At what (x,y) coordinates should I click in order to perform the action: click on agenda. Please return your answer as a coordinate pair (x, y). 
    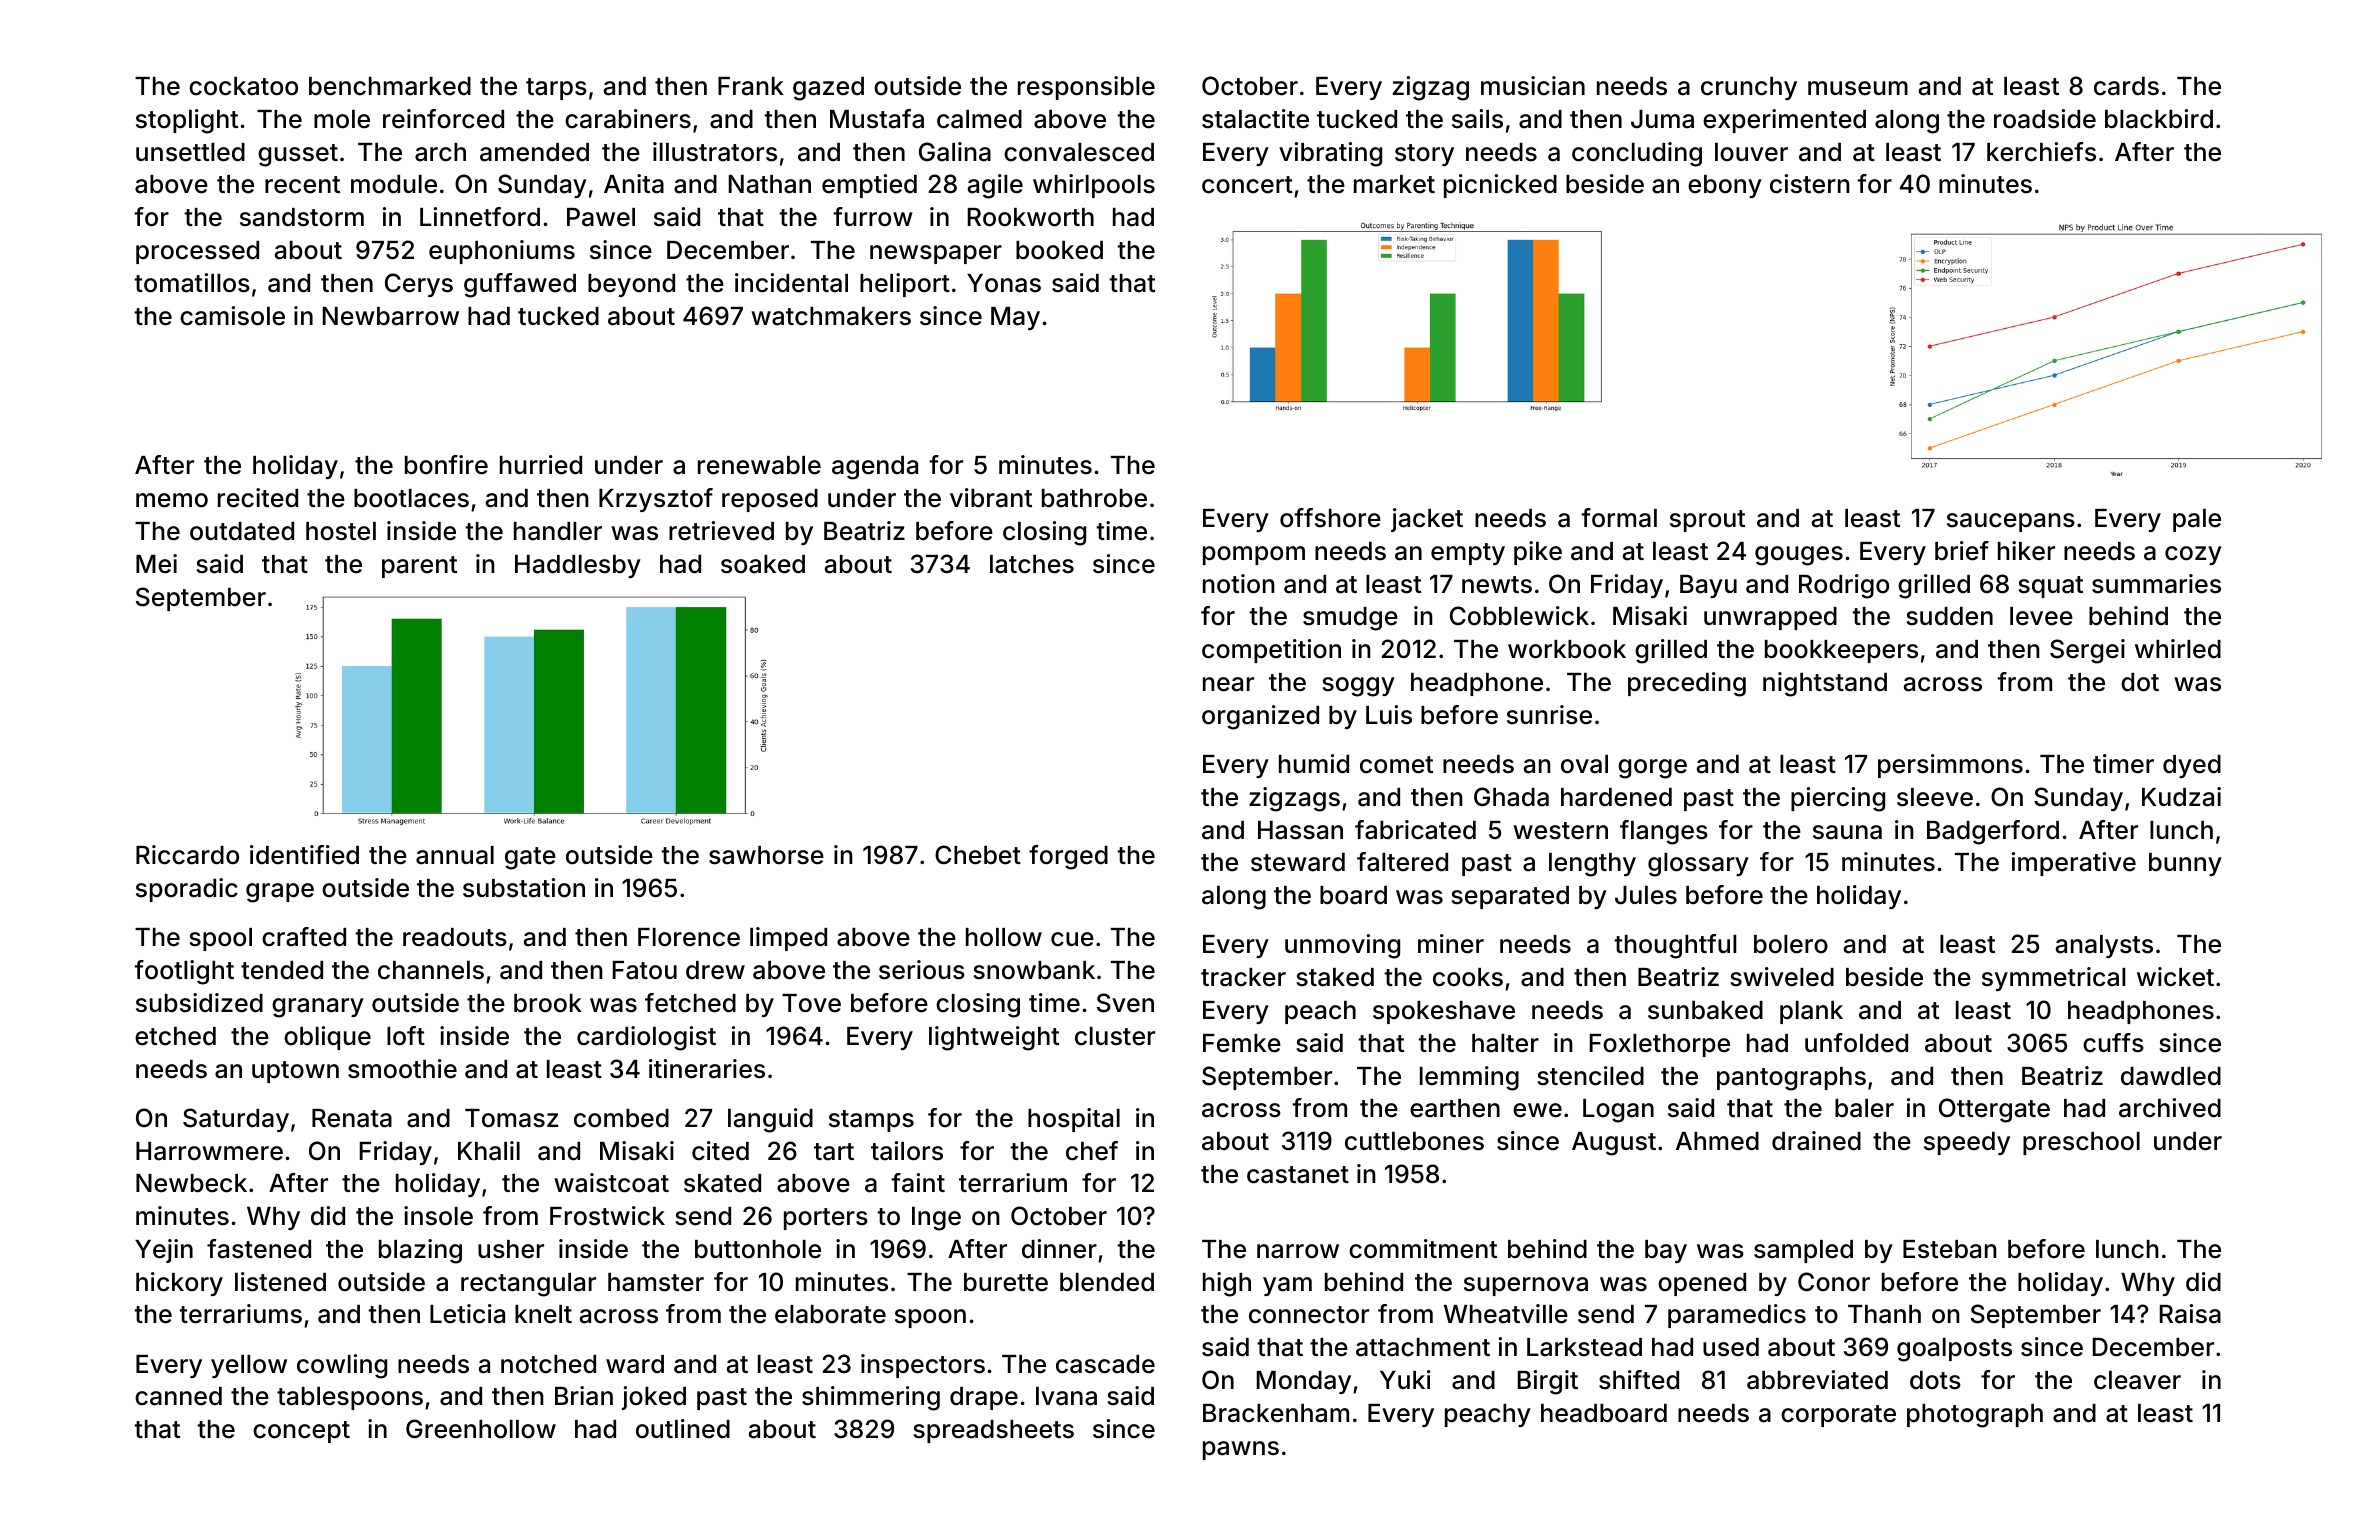
    Looking at the image, I should click on (875, 468).
